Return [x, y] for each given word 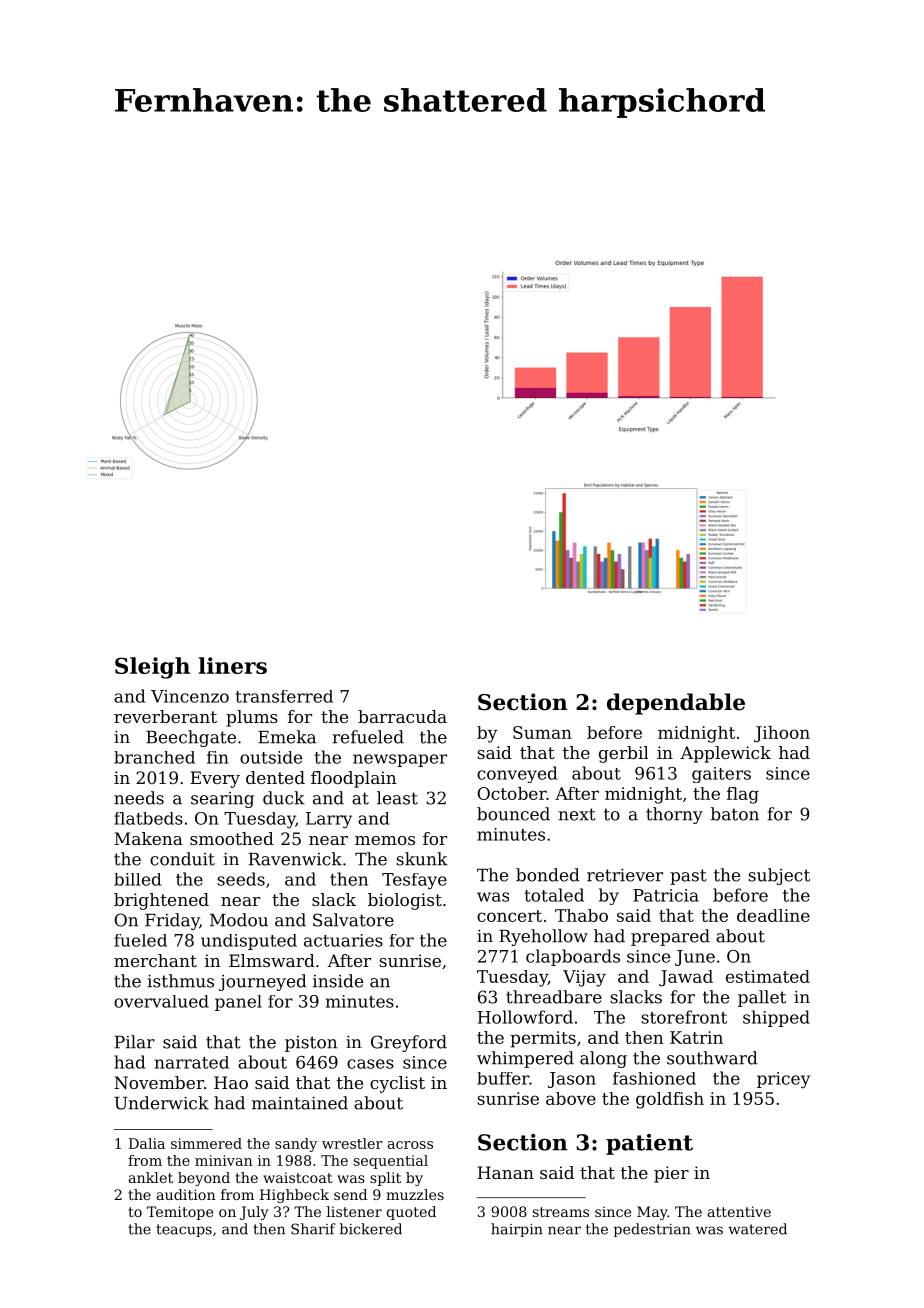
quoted [411, 1213]
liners [233, 665]
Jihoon [782, 734]
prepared [670, 937]
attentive [739, 1211]
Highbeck [294, 1196]
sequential [391, 1162]
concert [509, 916]
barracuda [402, 716]
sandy [296, 1145]
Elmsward [272, 960]
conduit [182, 859]
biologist [405, 901]
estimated [768, 976]
